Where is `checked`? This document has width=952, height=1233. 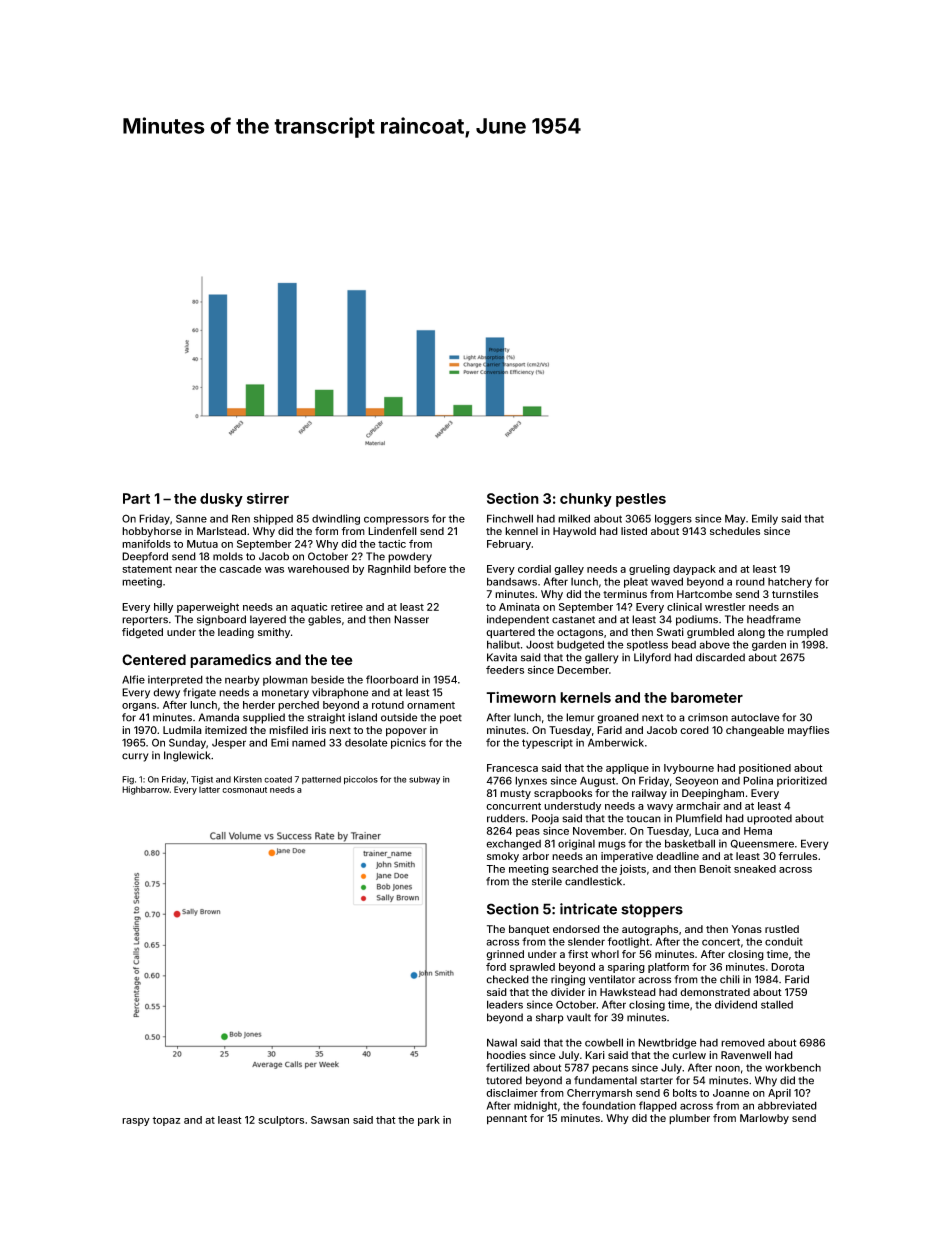 checked is located at coordinates (507, 979).
